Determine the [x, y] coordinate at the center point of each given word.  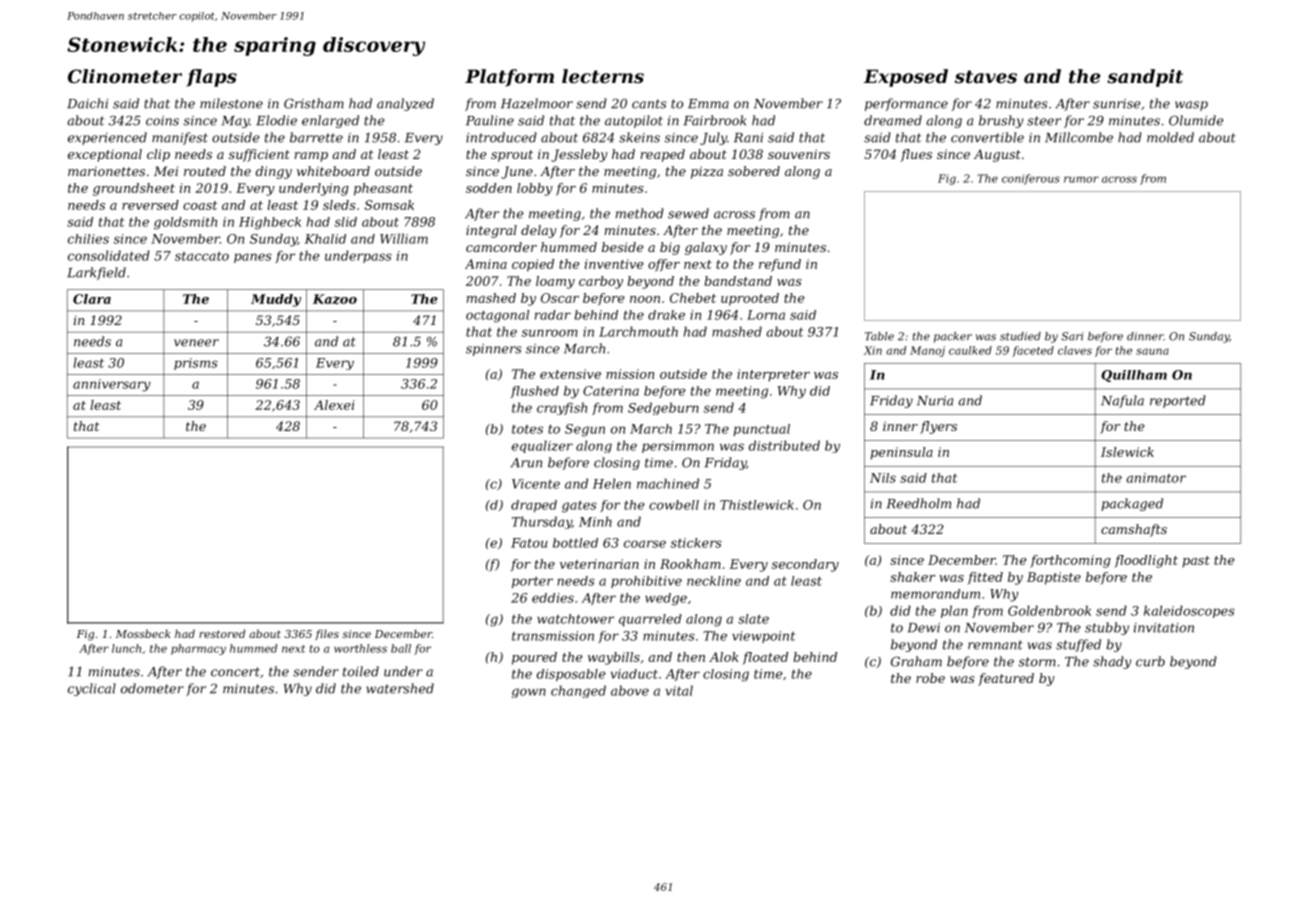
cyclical [92, 689]
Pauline [490, 120]
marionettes [106, 171]
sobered [754, 171]
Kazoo [335, 299]
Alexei [334, 405]
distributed [784, 445]
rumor [1081, 179]
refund [780, 265]
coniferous [1031, 179]
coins [162, 121]
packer [953, 337]
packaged [1132, 504]
